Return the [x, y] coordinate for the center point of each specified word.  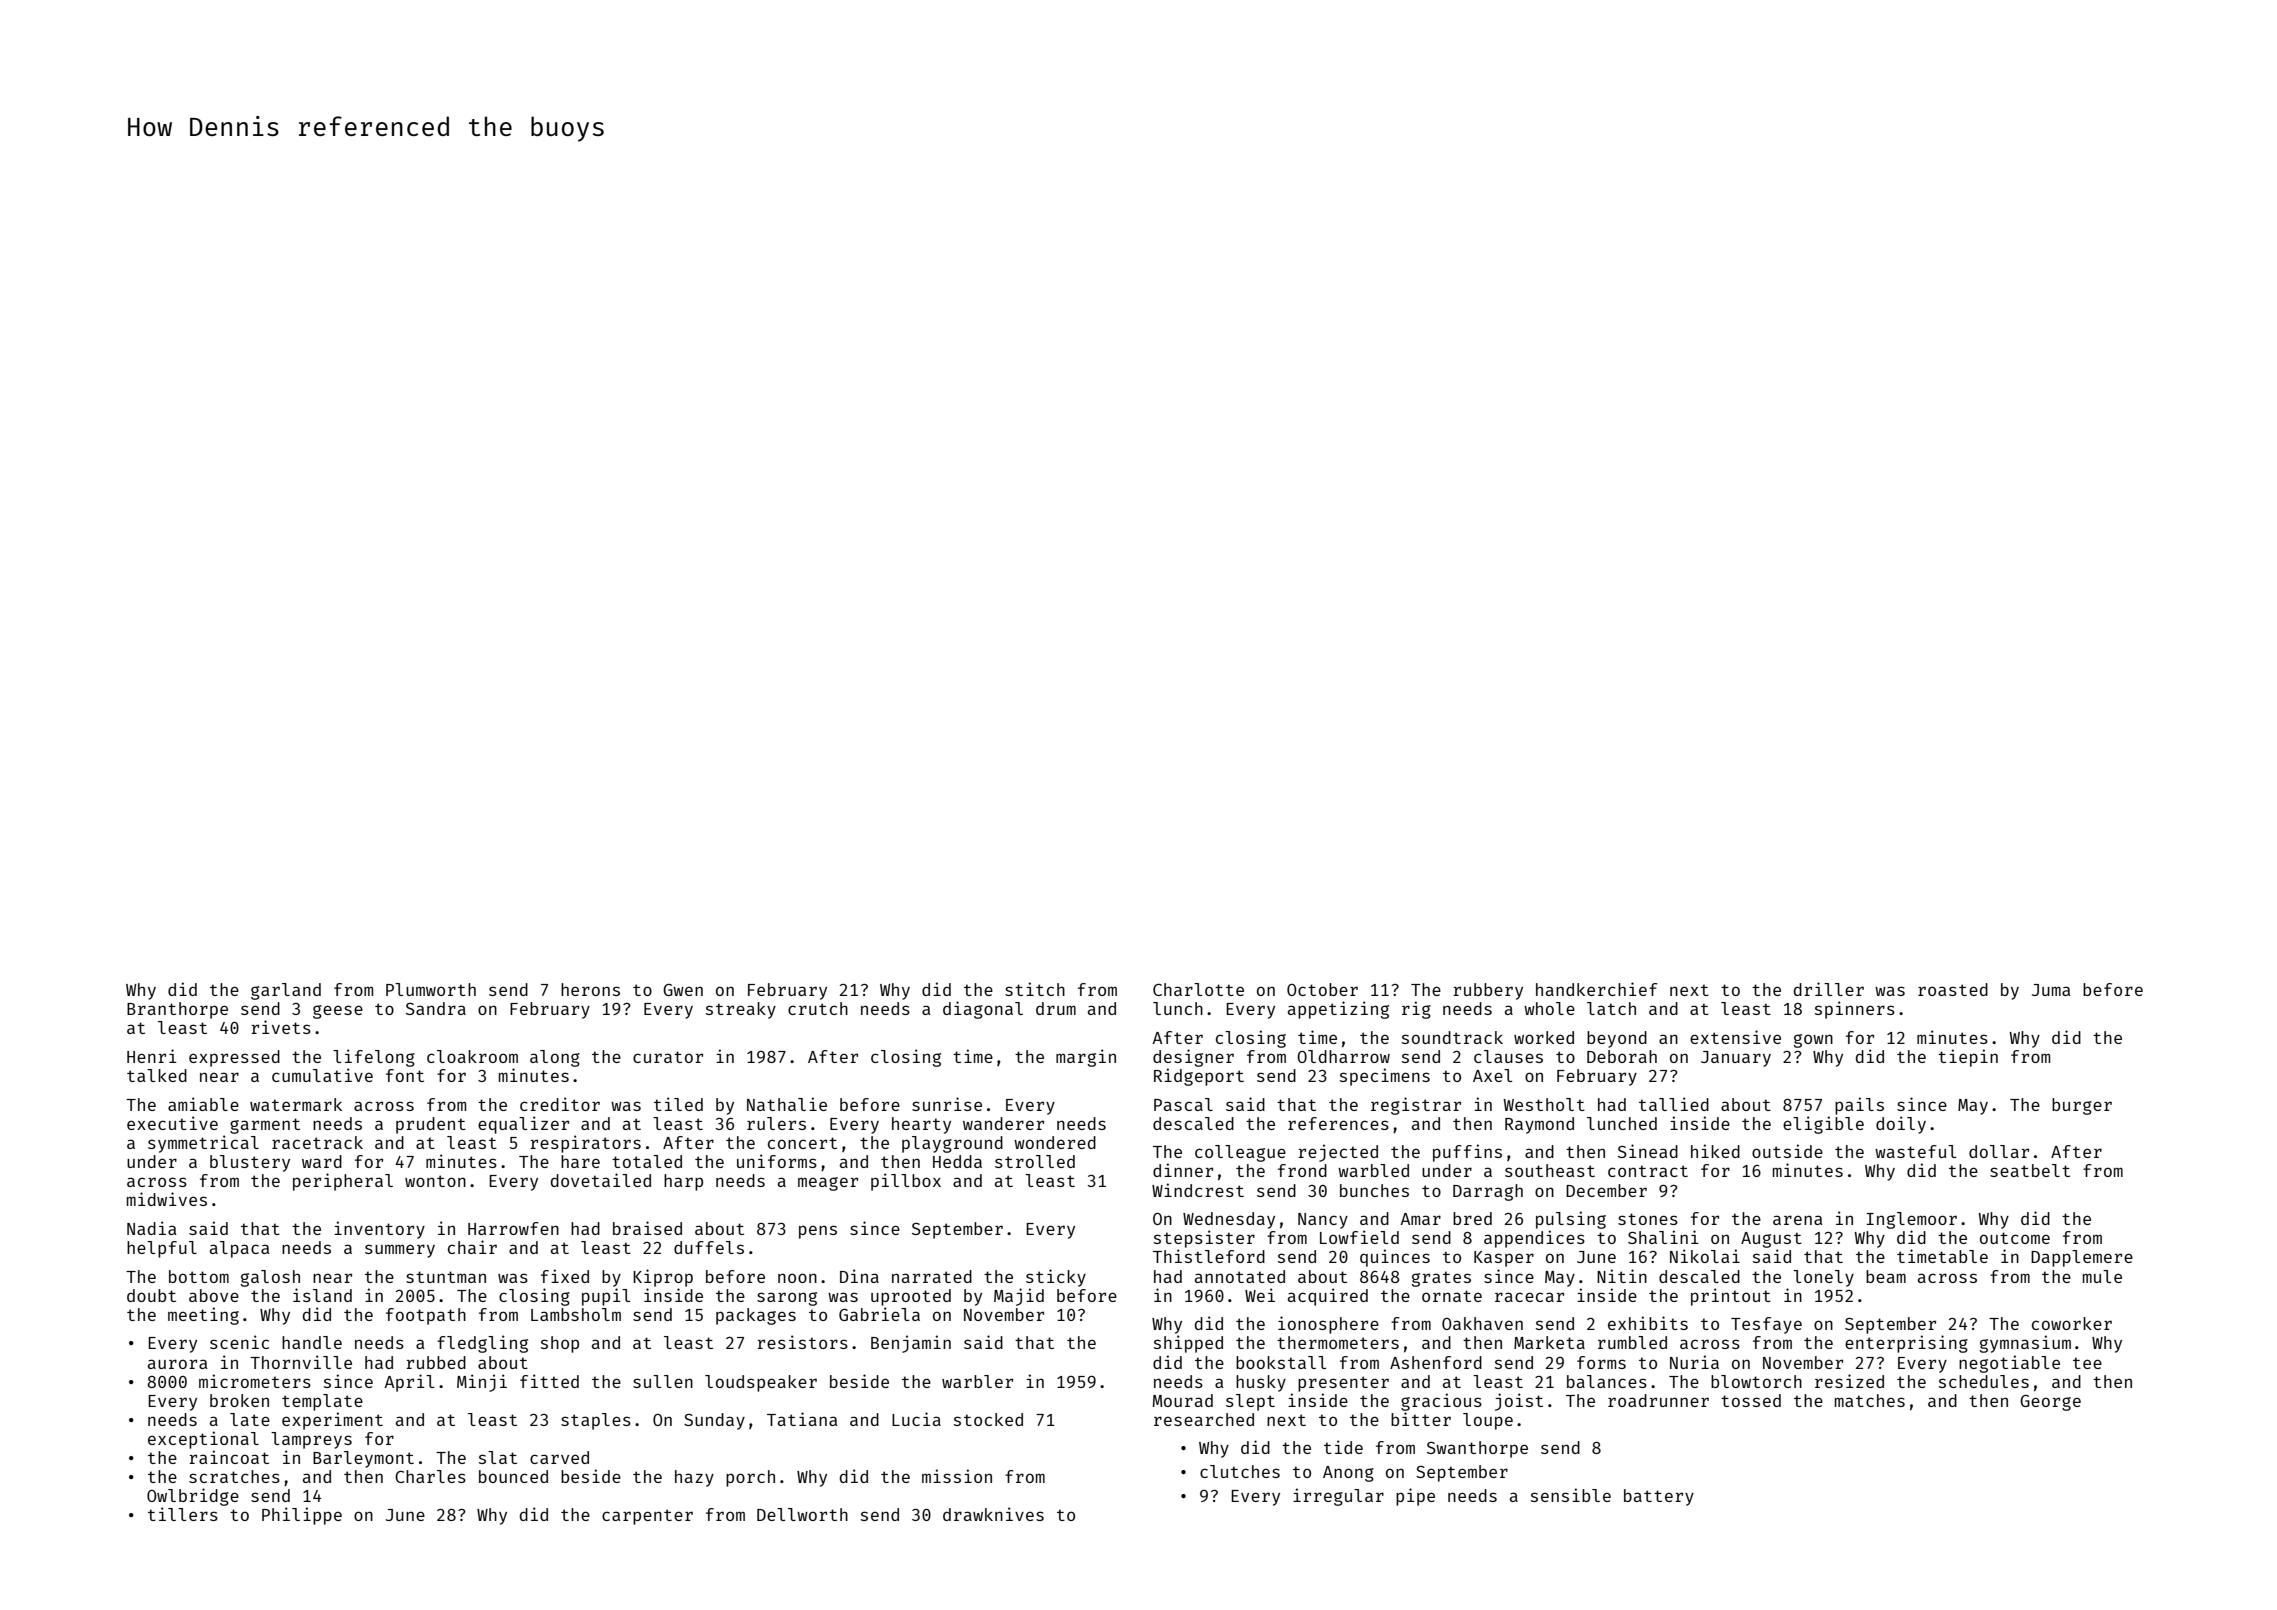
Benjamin [911, 1344]
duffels [709, 1247]
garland [286, 991]
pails [1859, 1106]
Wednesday [1229, 1220]
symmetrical [203, 1144]
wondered [1055, 1142]
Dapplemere [2082, 1258]
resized [1849, 1381]
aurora [177, 1364]
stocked [988, 1419]
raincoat [229, 1457]
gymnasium [2025, 1344]
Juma [2051, 990]
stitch [1035, 989]
